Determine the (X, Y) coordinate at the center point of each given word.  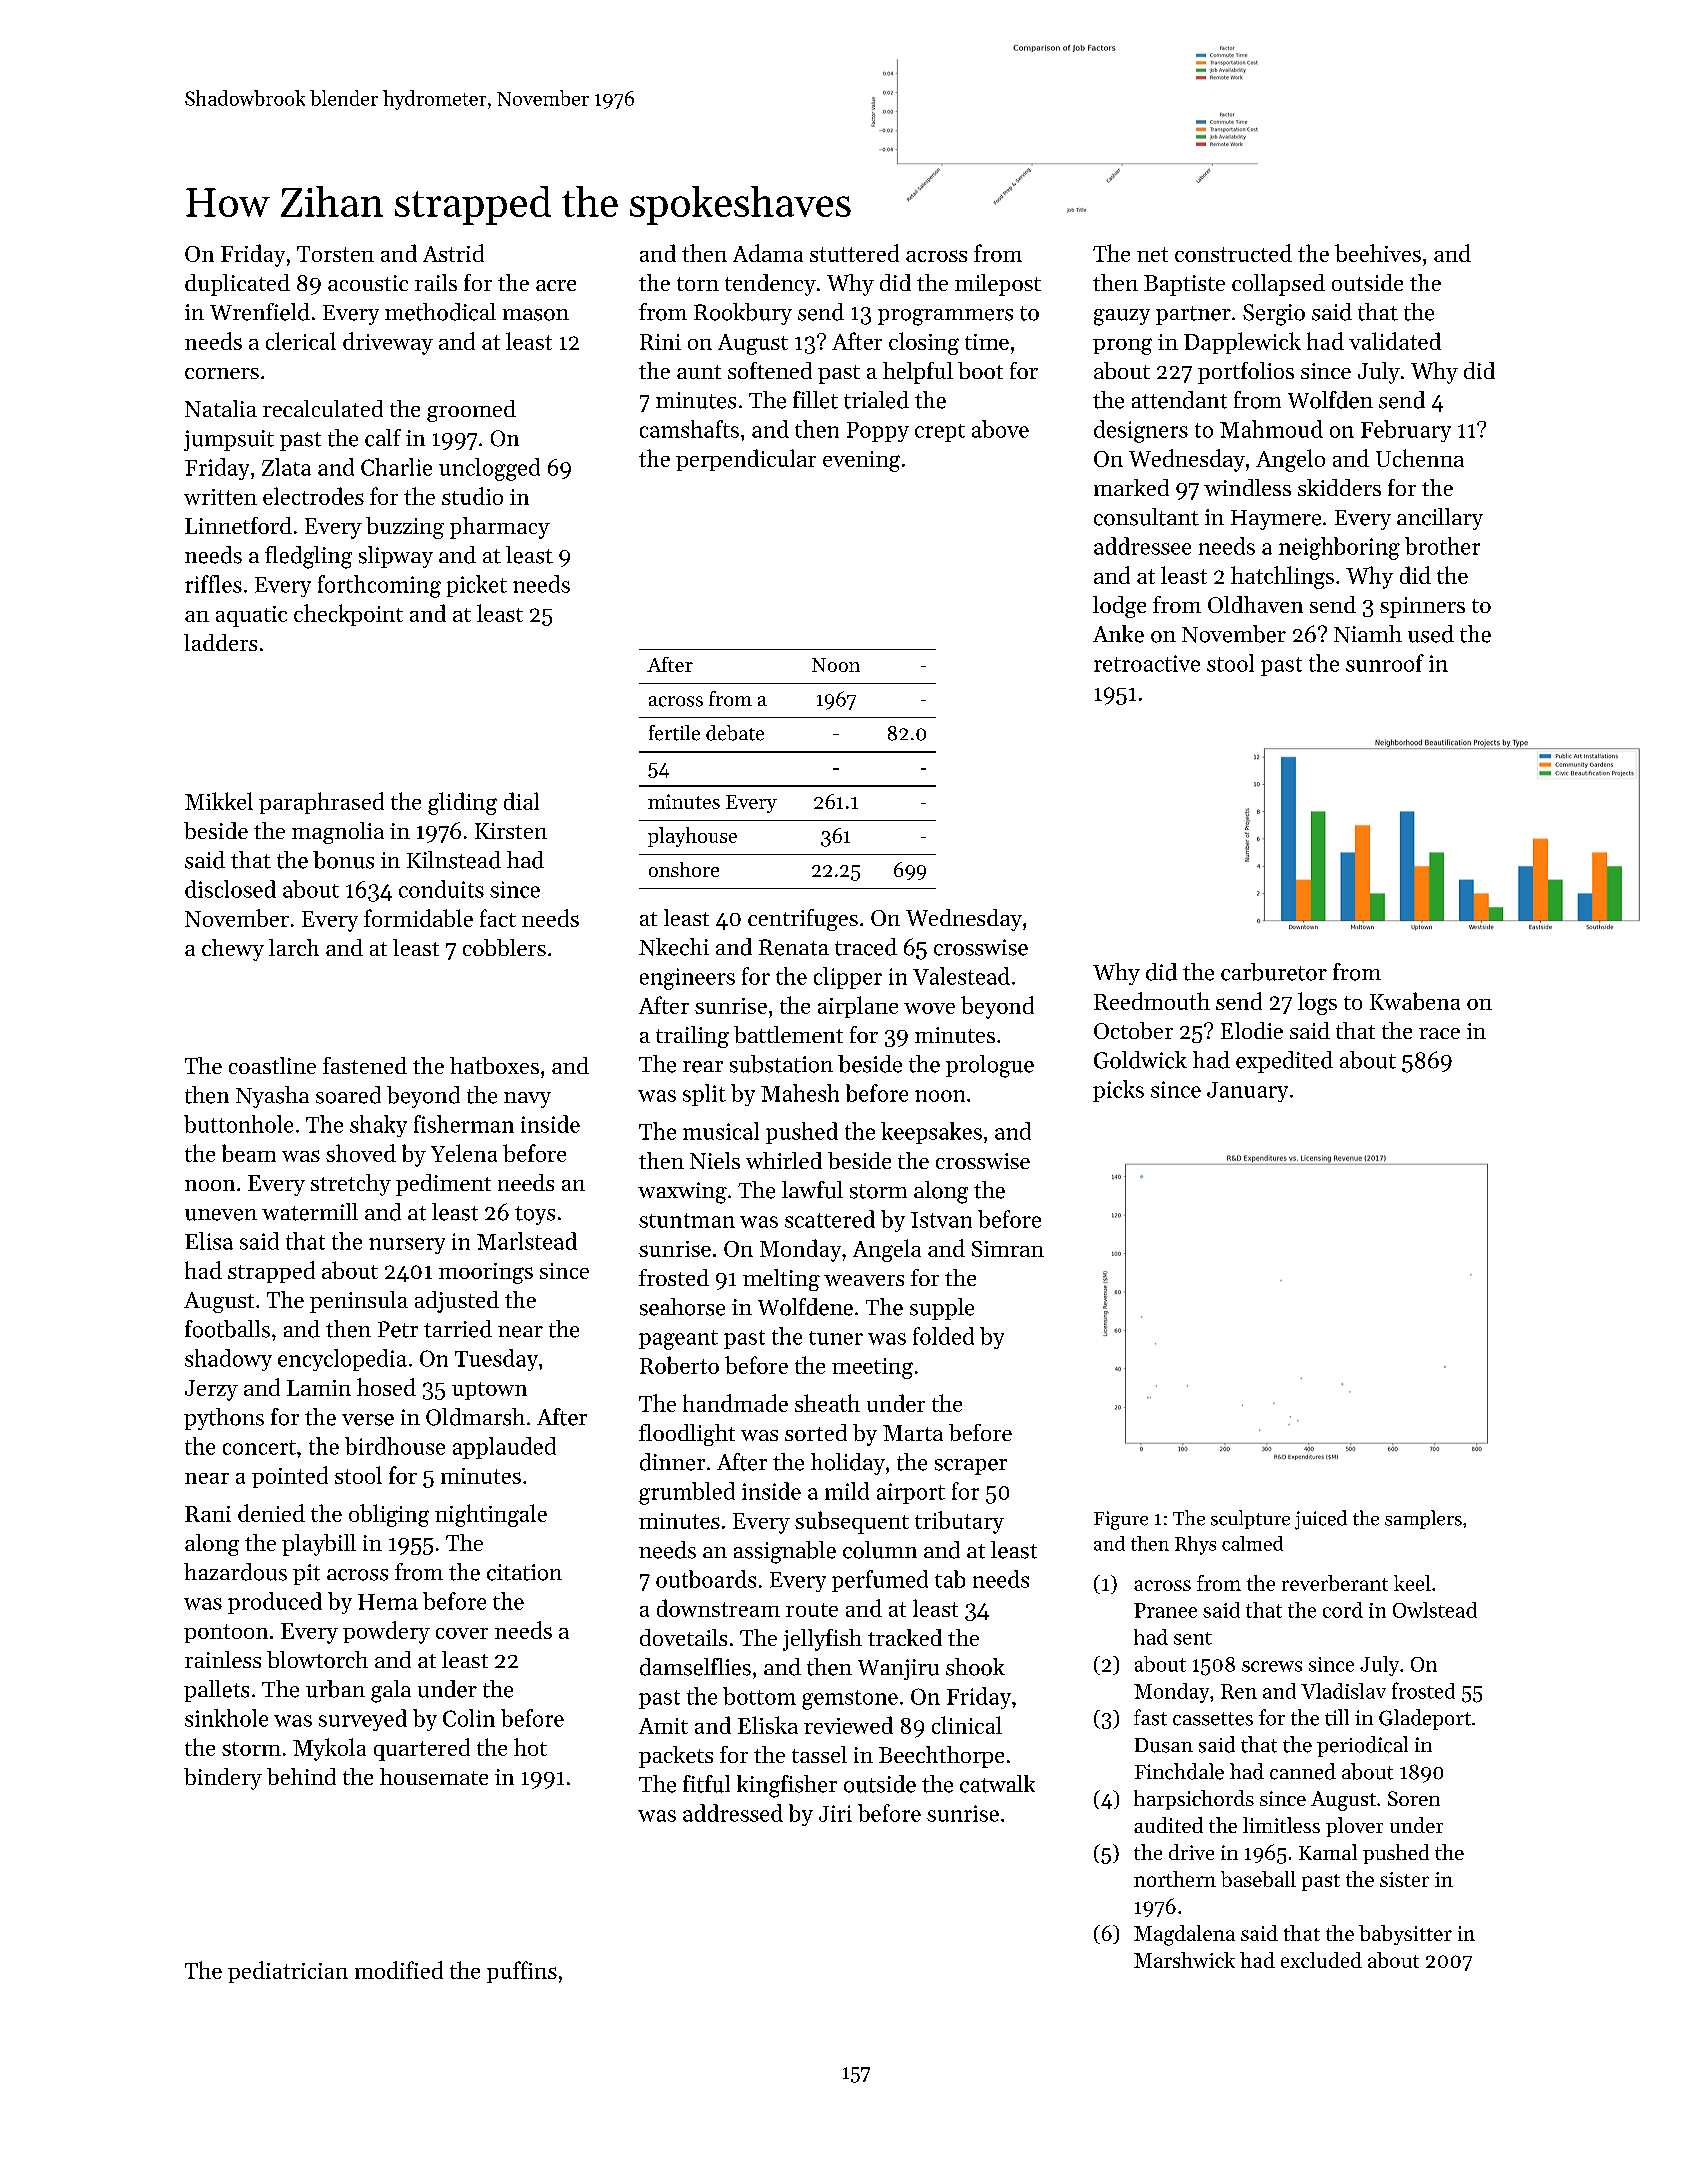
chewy (233, 950)
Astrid (453, 253)
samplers (1423, 1519)
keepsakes (931, 1133)
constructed (1233, 253)
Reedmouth (1152, 1001)
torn (698, 284)
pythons (224, 1419)
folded (943, 1336)
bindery (223, 1779)
